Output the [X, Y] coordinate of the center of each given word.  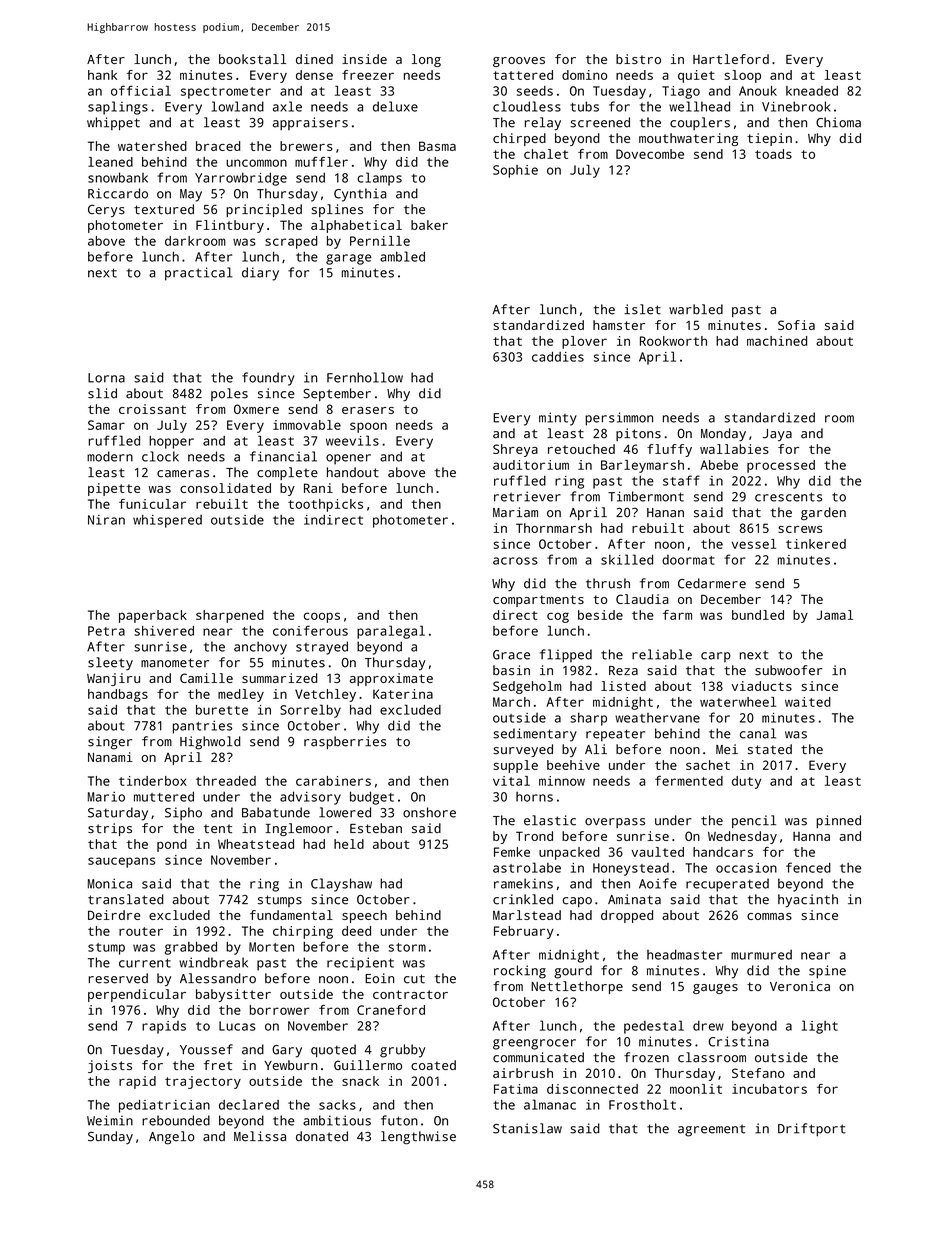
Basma [437, 146]
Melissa [260, 1136]
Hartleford [731, 59]
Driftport [811, 1130]
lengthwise [418, 1138]
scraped [291, 242]
